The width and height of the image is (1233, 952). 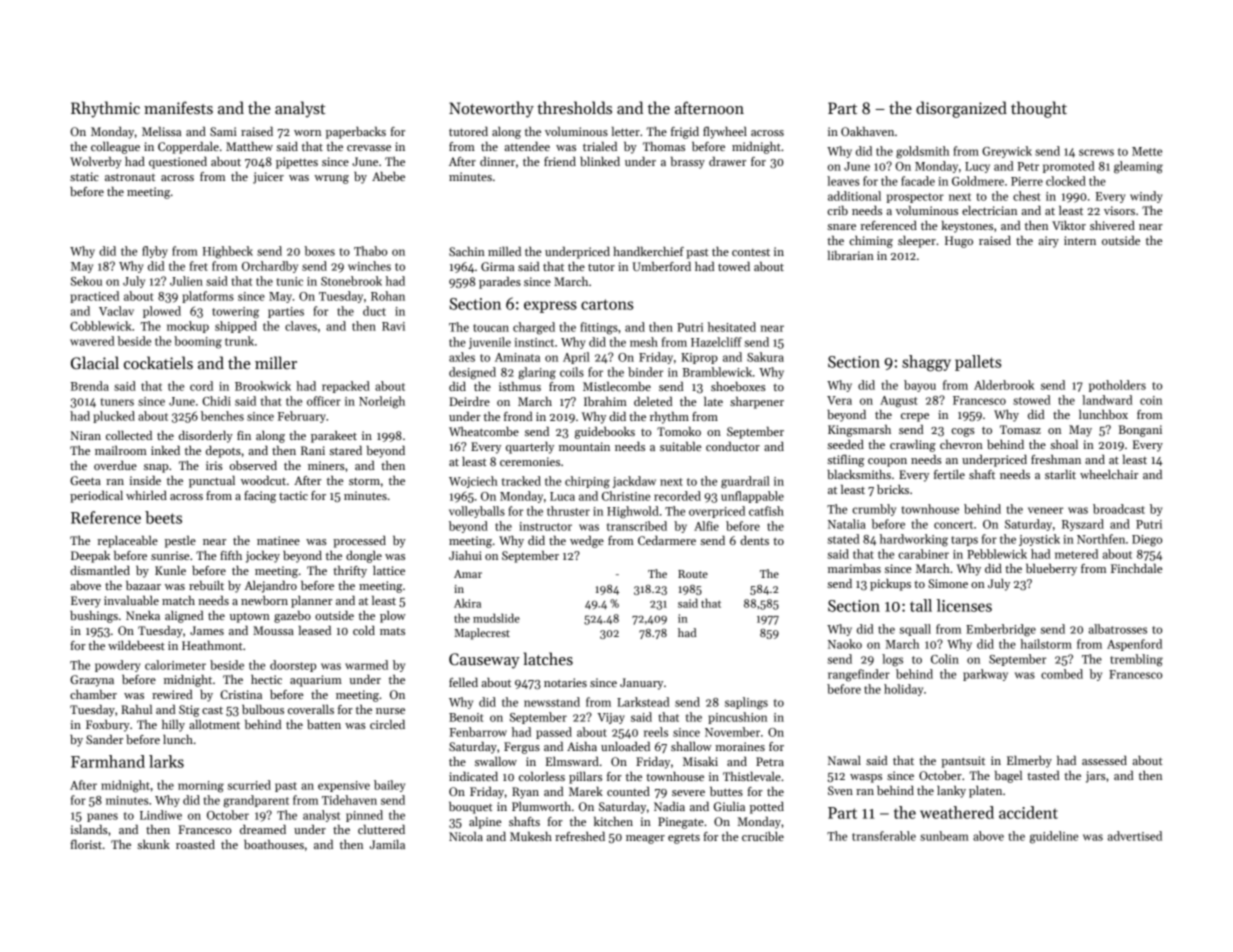 What do you see at coordinates (89, 386) in the image?
I see `Brenda` at bounding box center [89, 386].
